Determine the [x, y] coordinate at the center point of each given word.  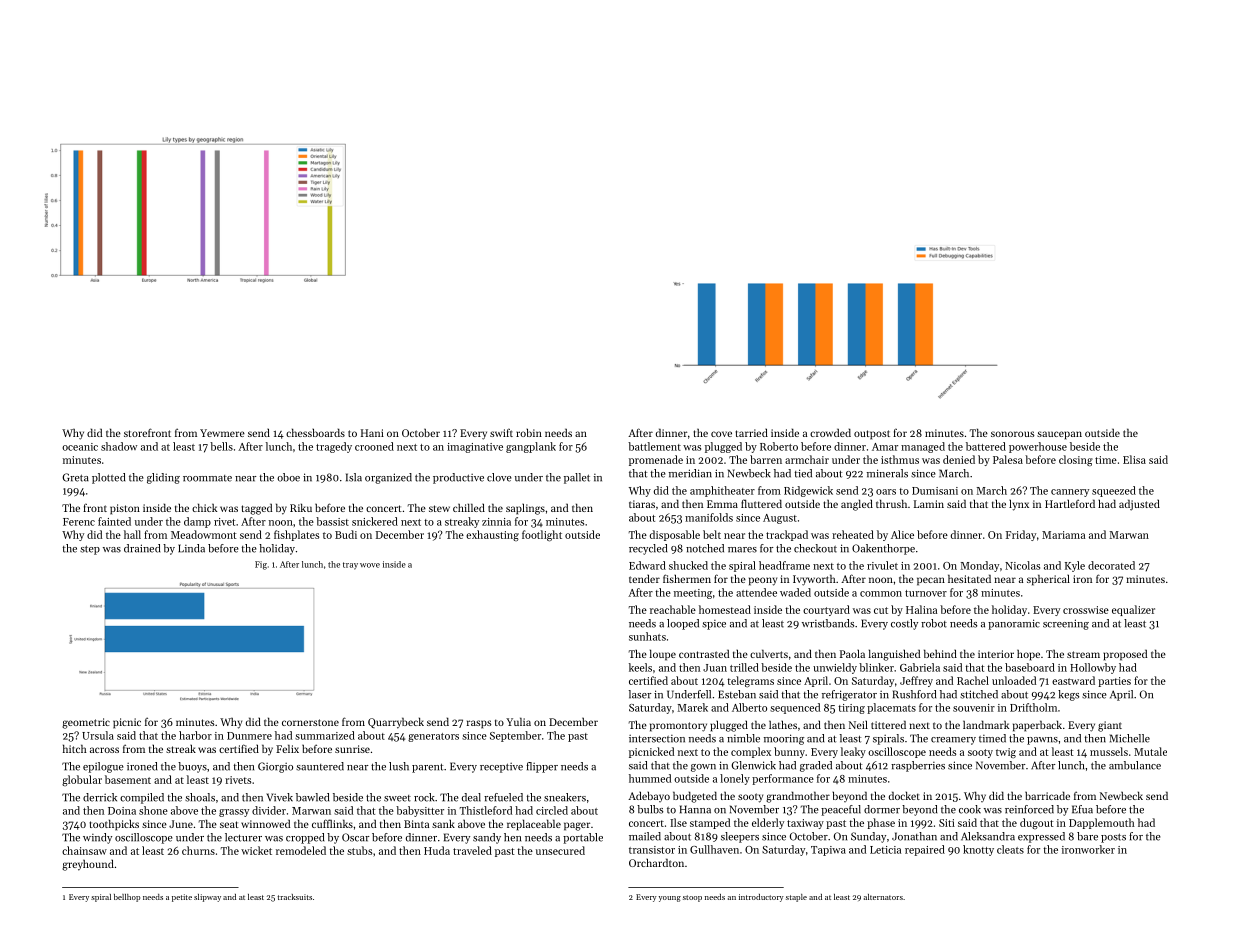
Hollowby [1093, 668]
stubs [359, 850]
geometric [86, 723]
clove [499, 477]
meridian [690, 473]
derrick [100, 797]
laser [640, 694]
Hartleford [1070, 503]
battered [986, 446]
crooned [374, 446]
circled [552, 810]
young [670, 899]
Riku [301, 507]
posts [1113, 838]
